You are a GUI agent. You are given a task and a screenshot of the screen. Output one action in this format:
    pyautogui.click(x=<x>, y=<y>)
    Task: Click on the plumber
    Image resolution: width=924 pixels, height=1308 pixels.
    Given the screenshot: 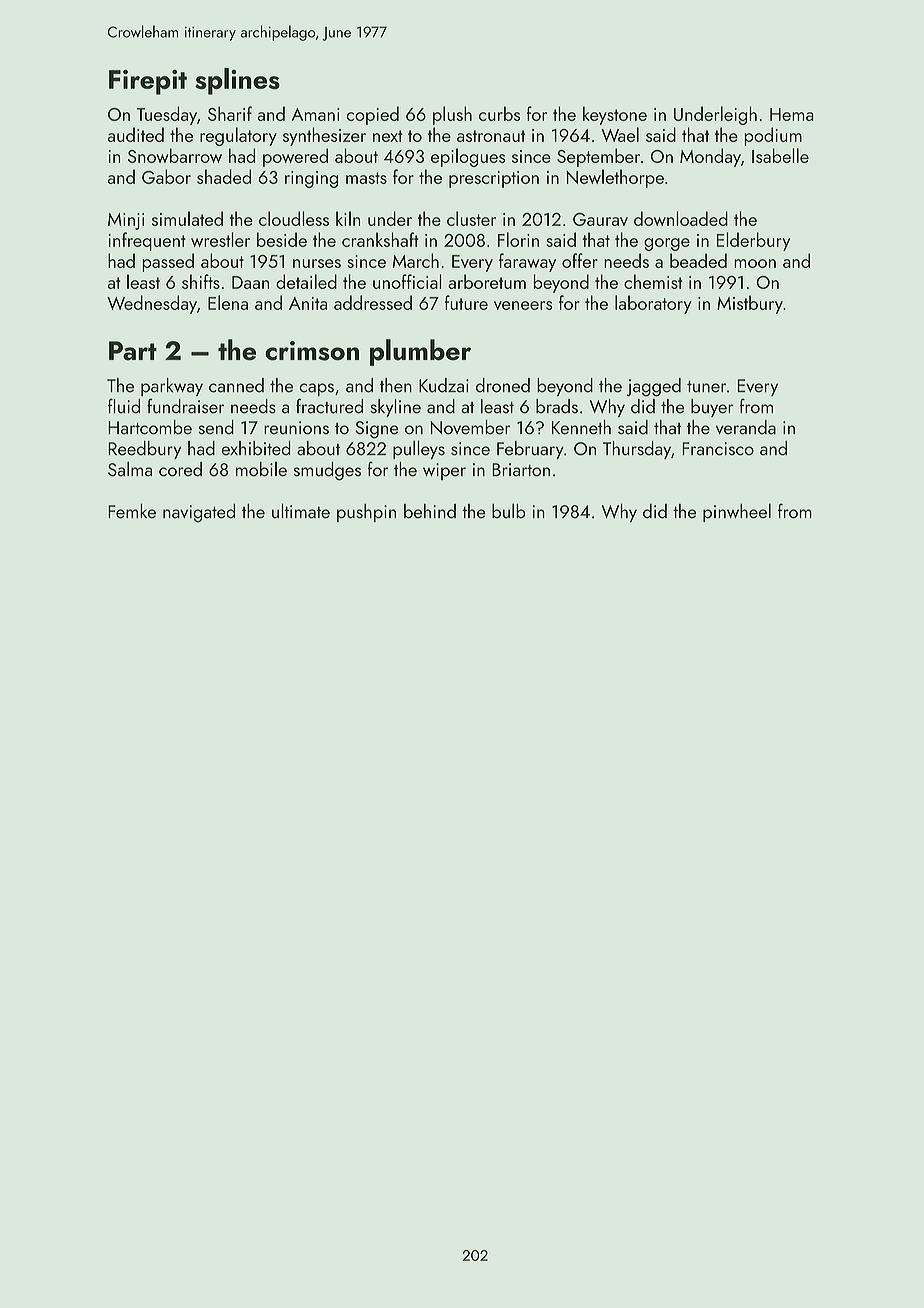 What is the action you would take?
    pyautogui.click(x=420, y=352)
